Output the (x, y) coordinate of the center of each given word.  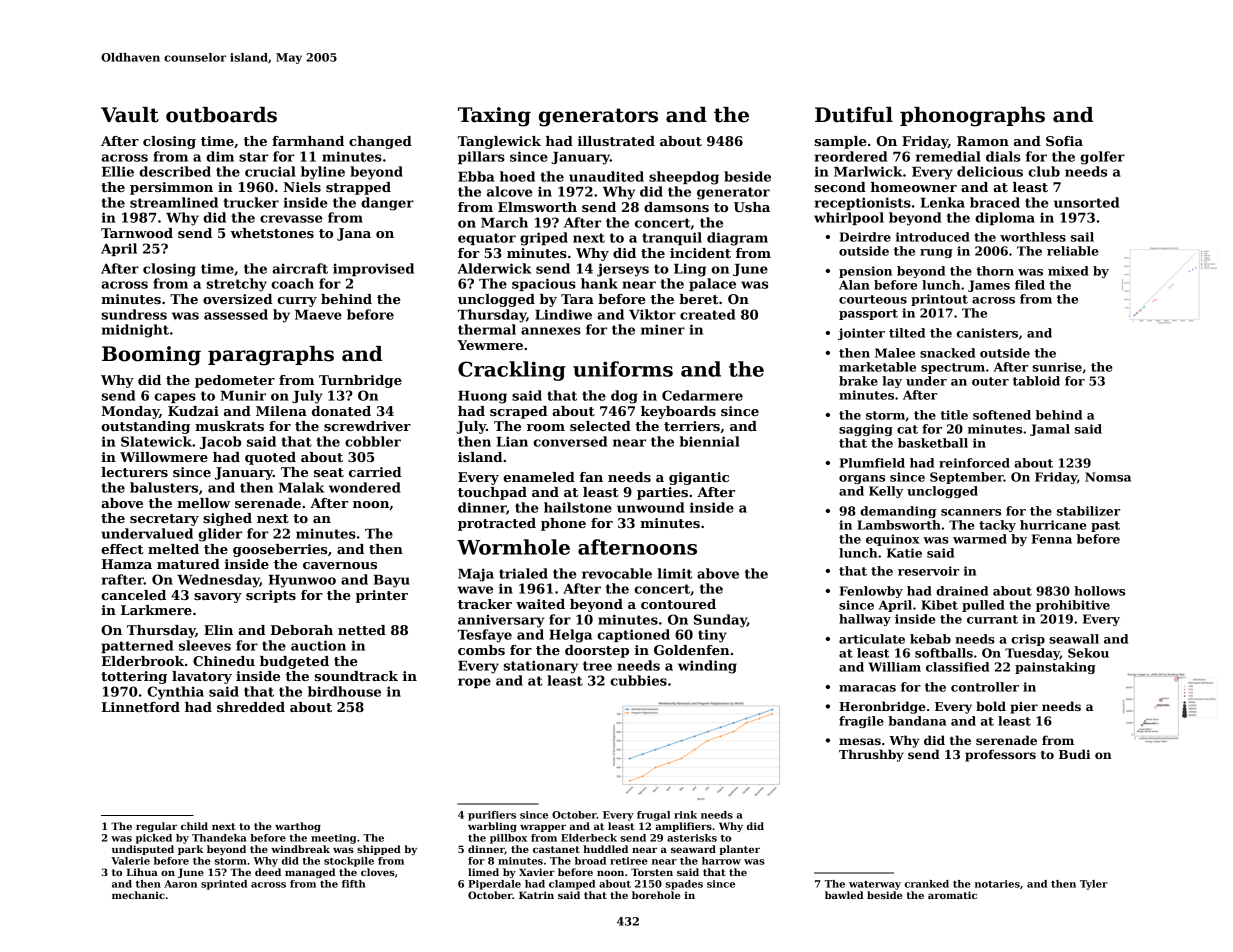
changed (380, 142)
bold (991, 706)
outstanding (145, 427)
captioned (633, 635)
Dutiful (854, 115)
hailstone (578, 507)
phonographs (972, 117)
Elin (218, 630)
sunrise (1057, 367)
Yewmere (490, 345)
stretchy (236, 285)
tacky (997, 526)
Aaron (180, 884)
